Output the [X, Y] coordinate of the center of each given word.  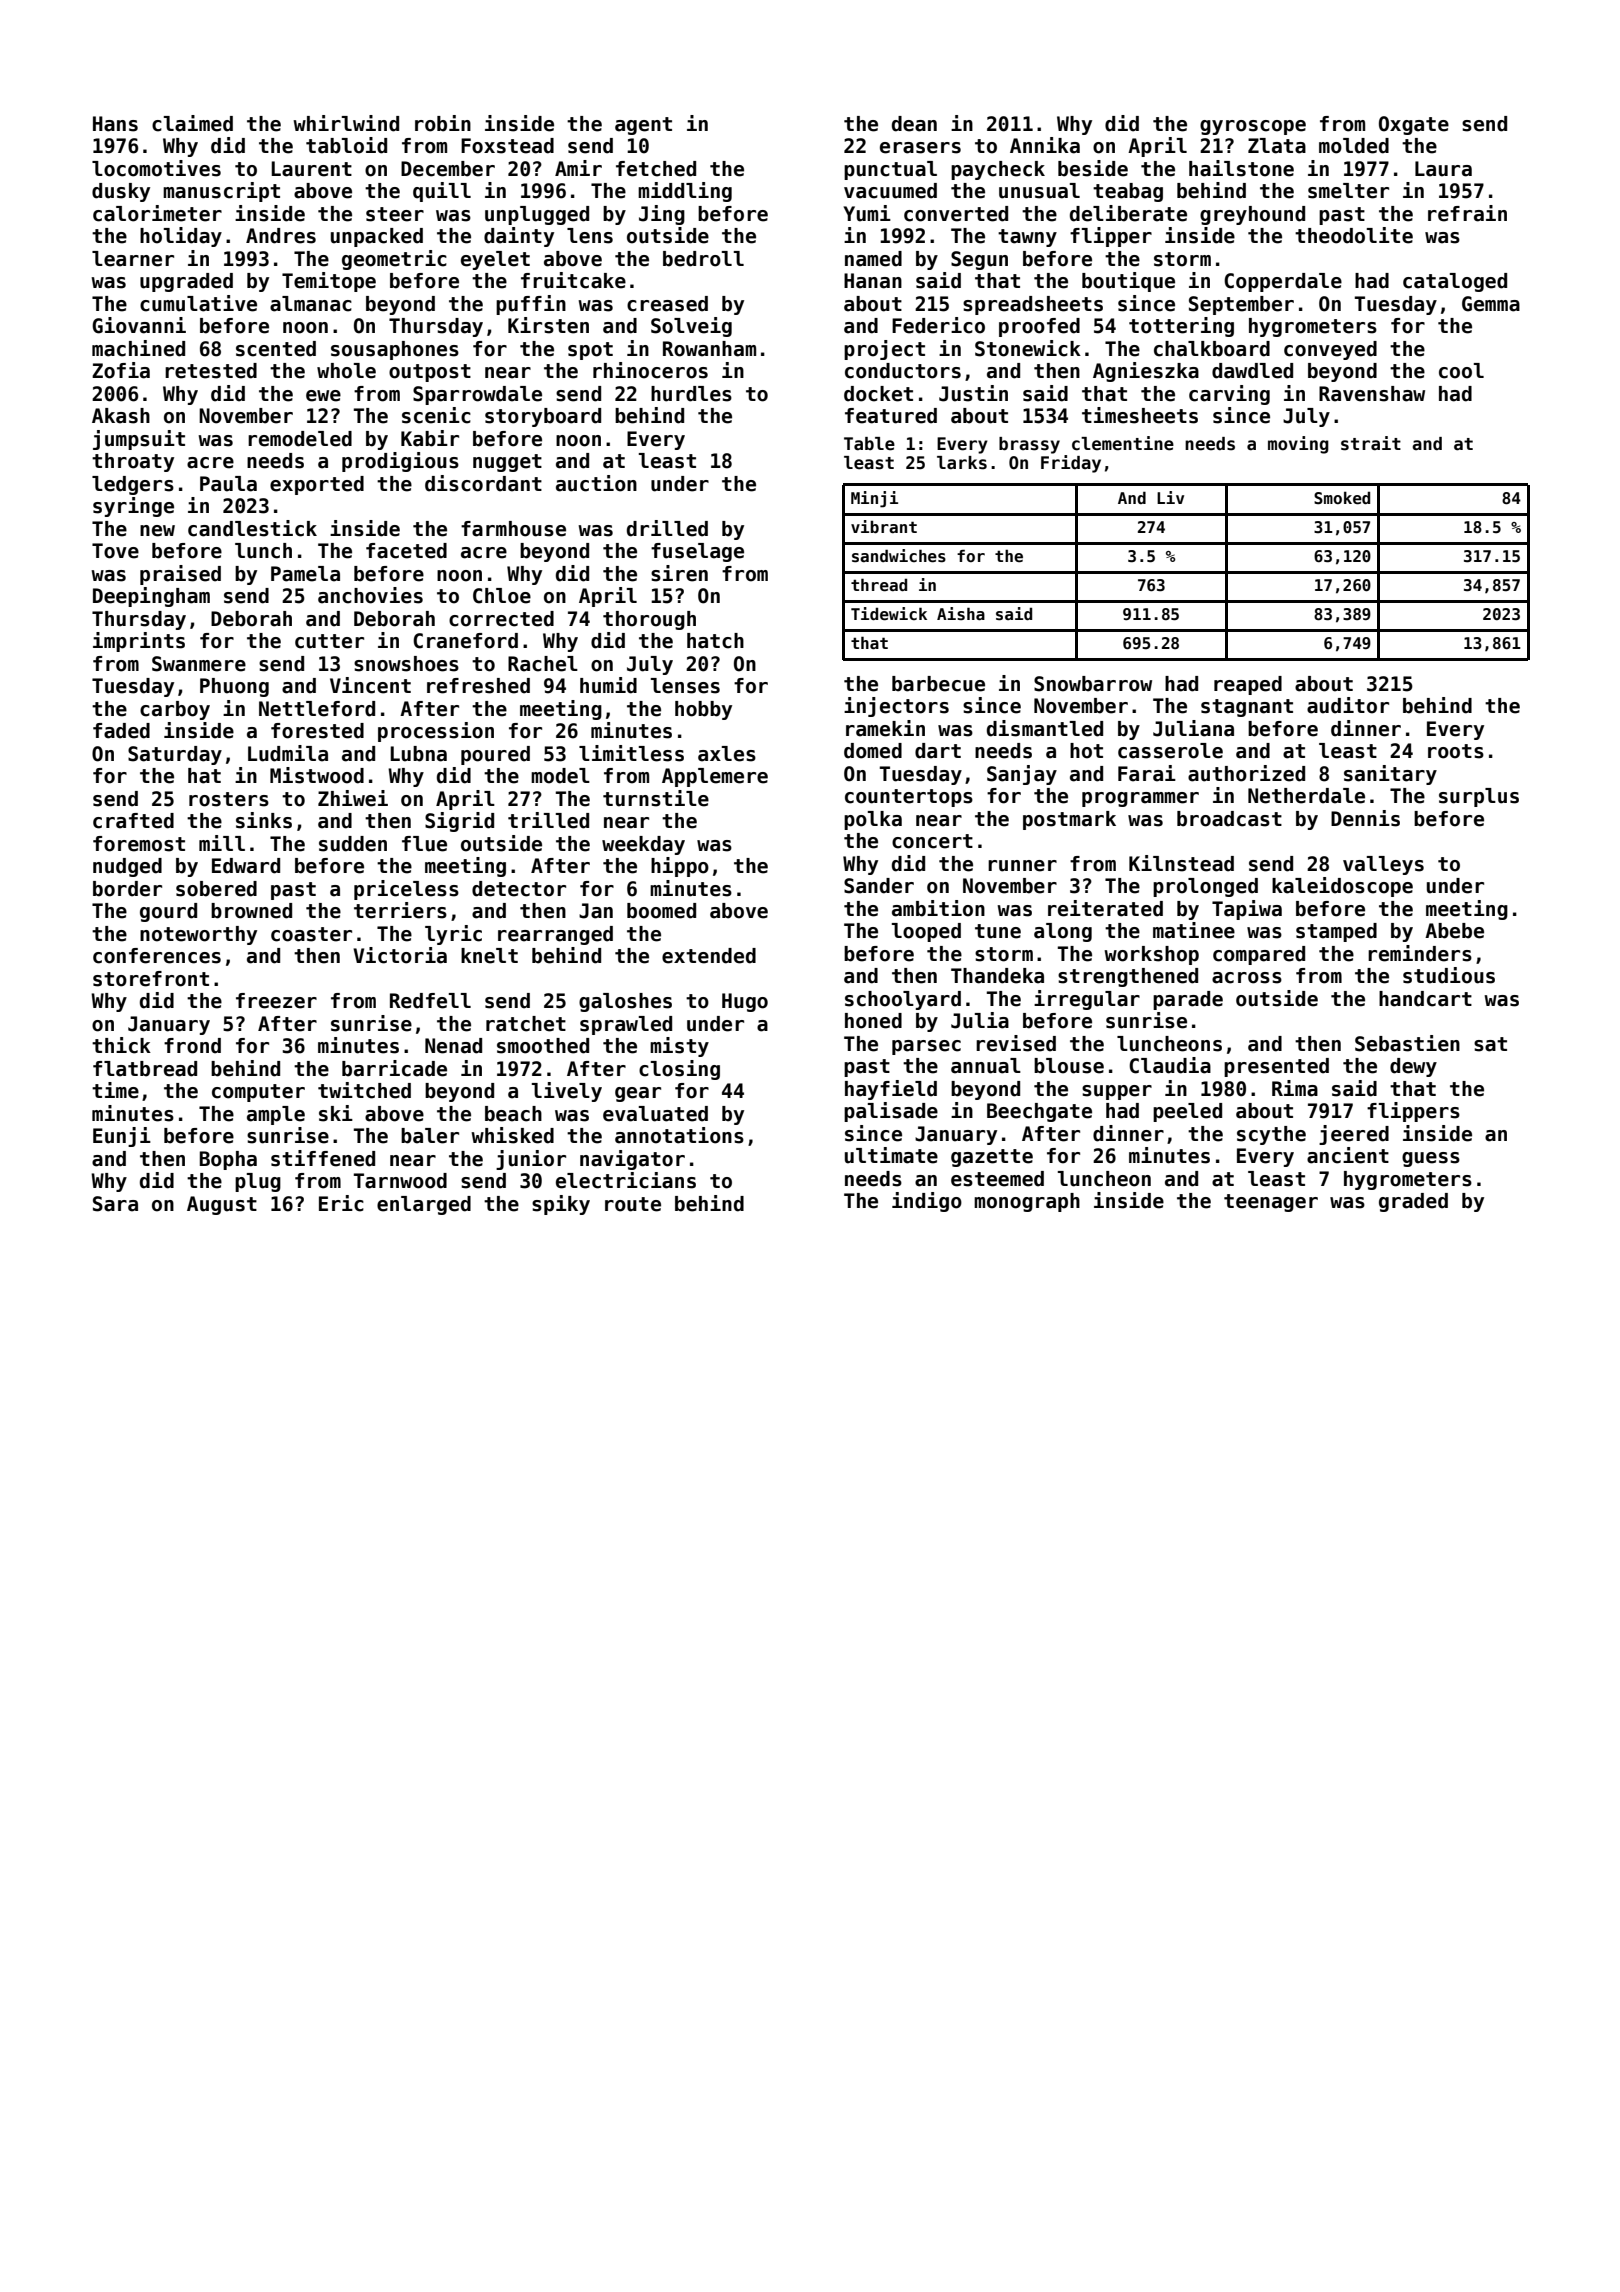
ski [336, 1113]
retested [211, 371]
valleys [1383, 865]
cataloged [1455, 282]
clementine [1123, 443]
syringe [133, 507]
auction [596, 483]
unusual [1039, 191]
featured [891, 416]
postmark [1069, 820]
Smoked [1342, 498]
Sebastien [1407, 1043]
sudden [353, 844]
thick [121, 1045]
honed [873, 1021]
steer [395, 214]
